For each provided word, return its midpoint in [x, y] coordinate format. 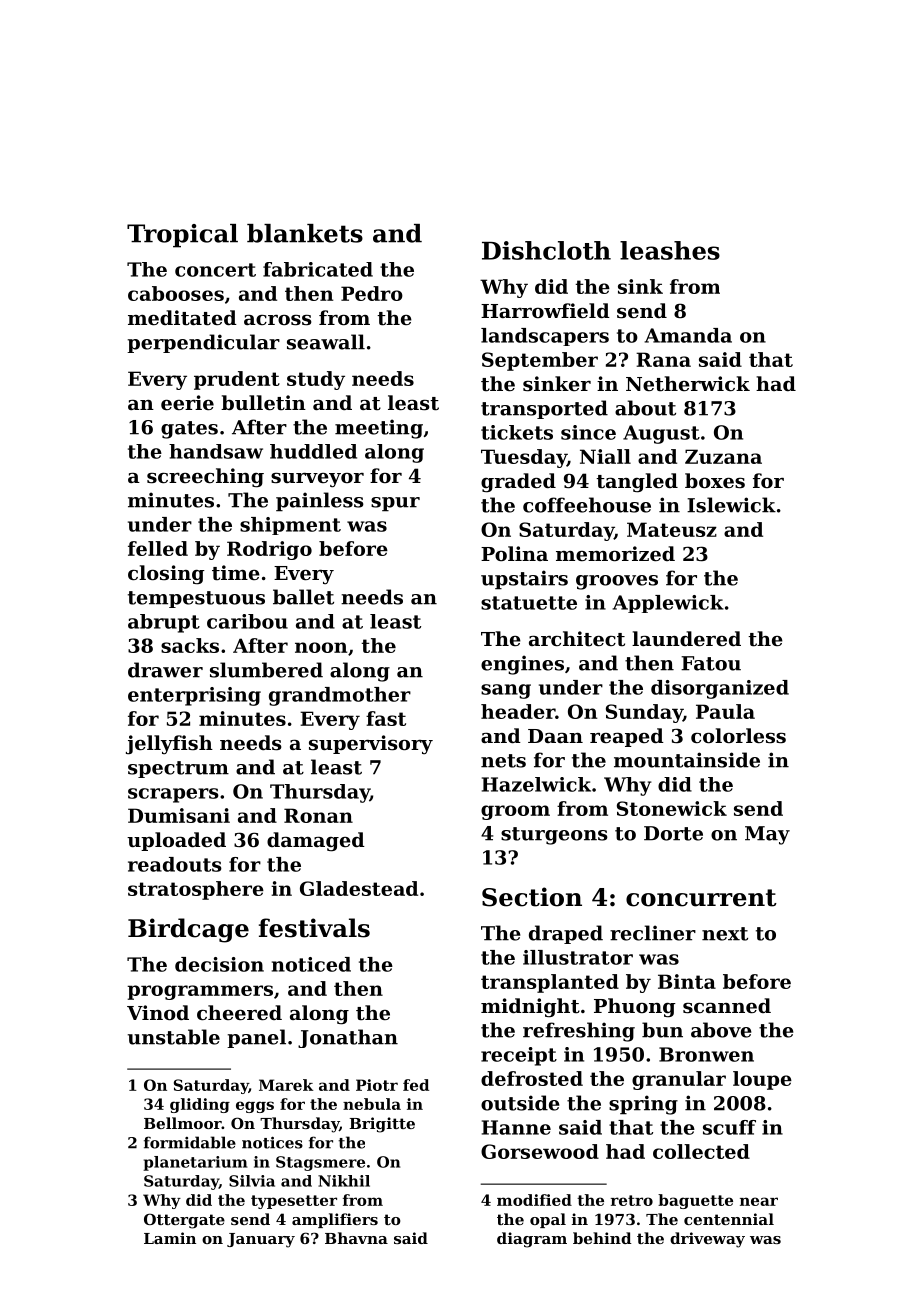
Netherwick [688, 384]
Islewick [731, 505]
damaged [316, 842]
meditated [182, 318]
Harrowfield [545, 310]
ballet [303, 597]
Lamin [170, 1238]
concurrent [701, 898]
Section [532, 897]
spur [395, 504]
